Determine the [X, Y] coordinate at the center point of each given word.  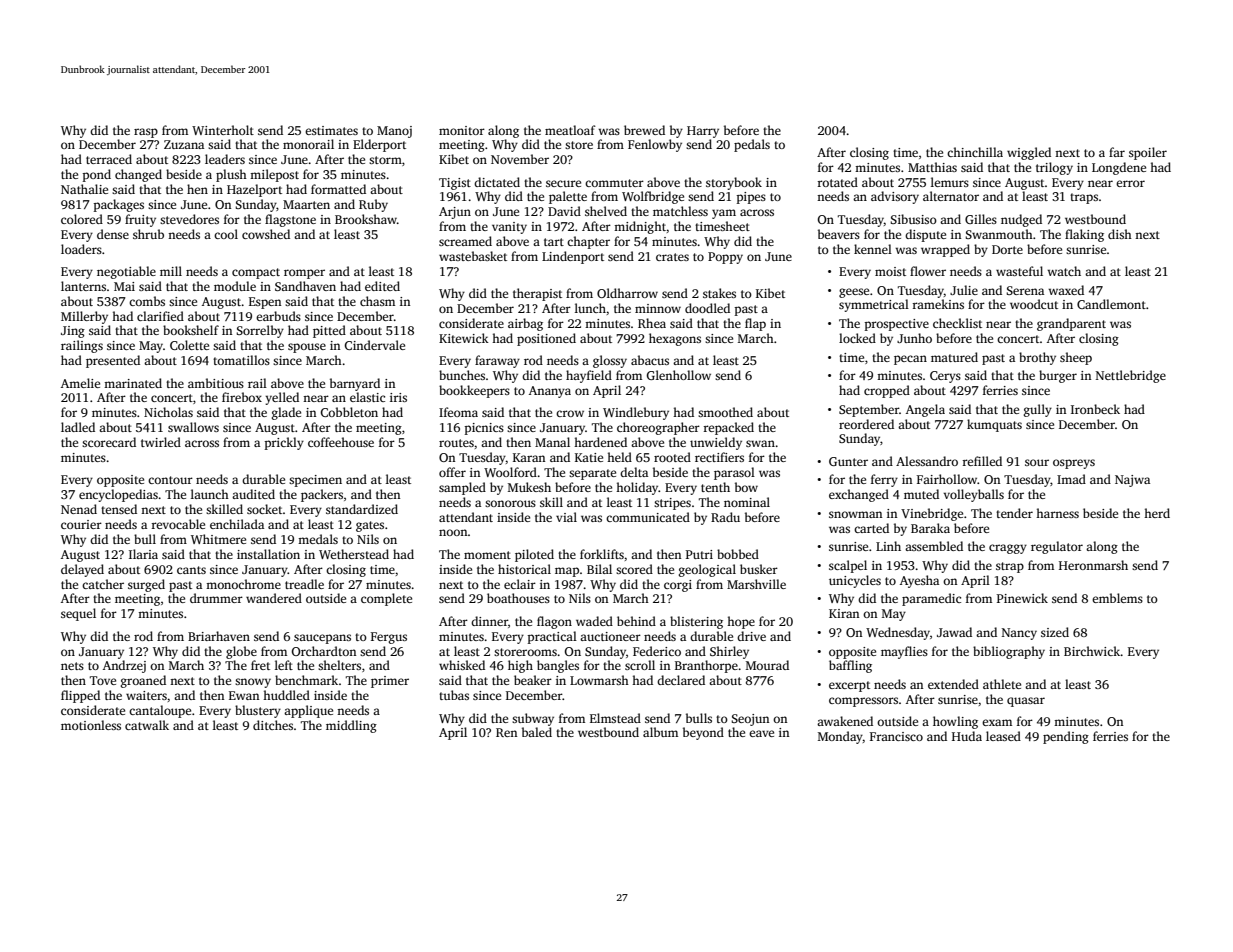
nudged [1021, 220]
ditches [273, 725]
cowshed [266, 234]
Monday [840, 737]
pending [1066, 737]
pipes [751, 198]
